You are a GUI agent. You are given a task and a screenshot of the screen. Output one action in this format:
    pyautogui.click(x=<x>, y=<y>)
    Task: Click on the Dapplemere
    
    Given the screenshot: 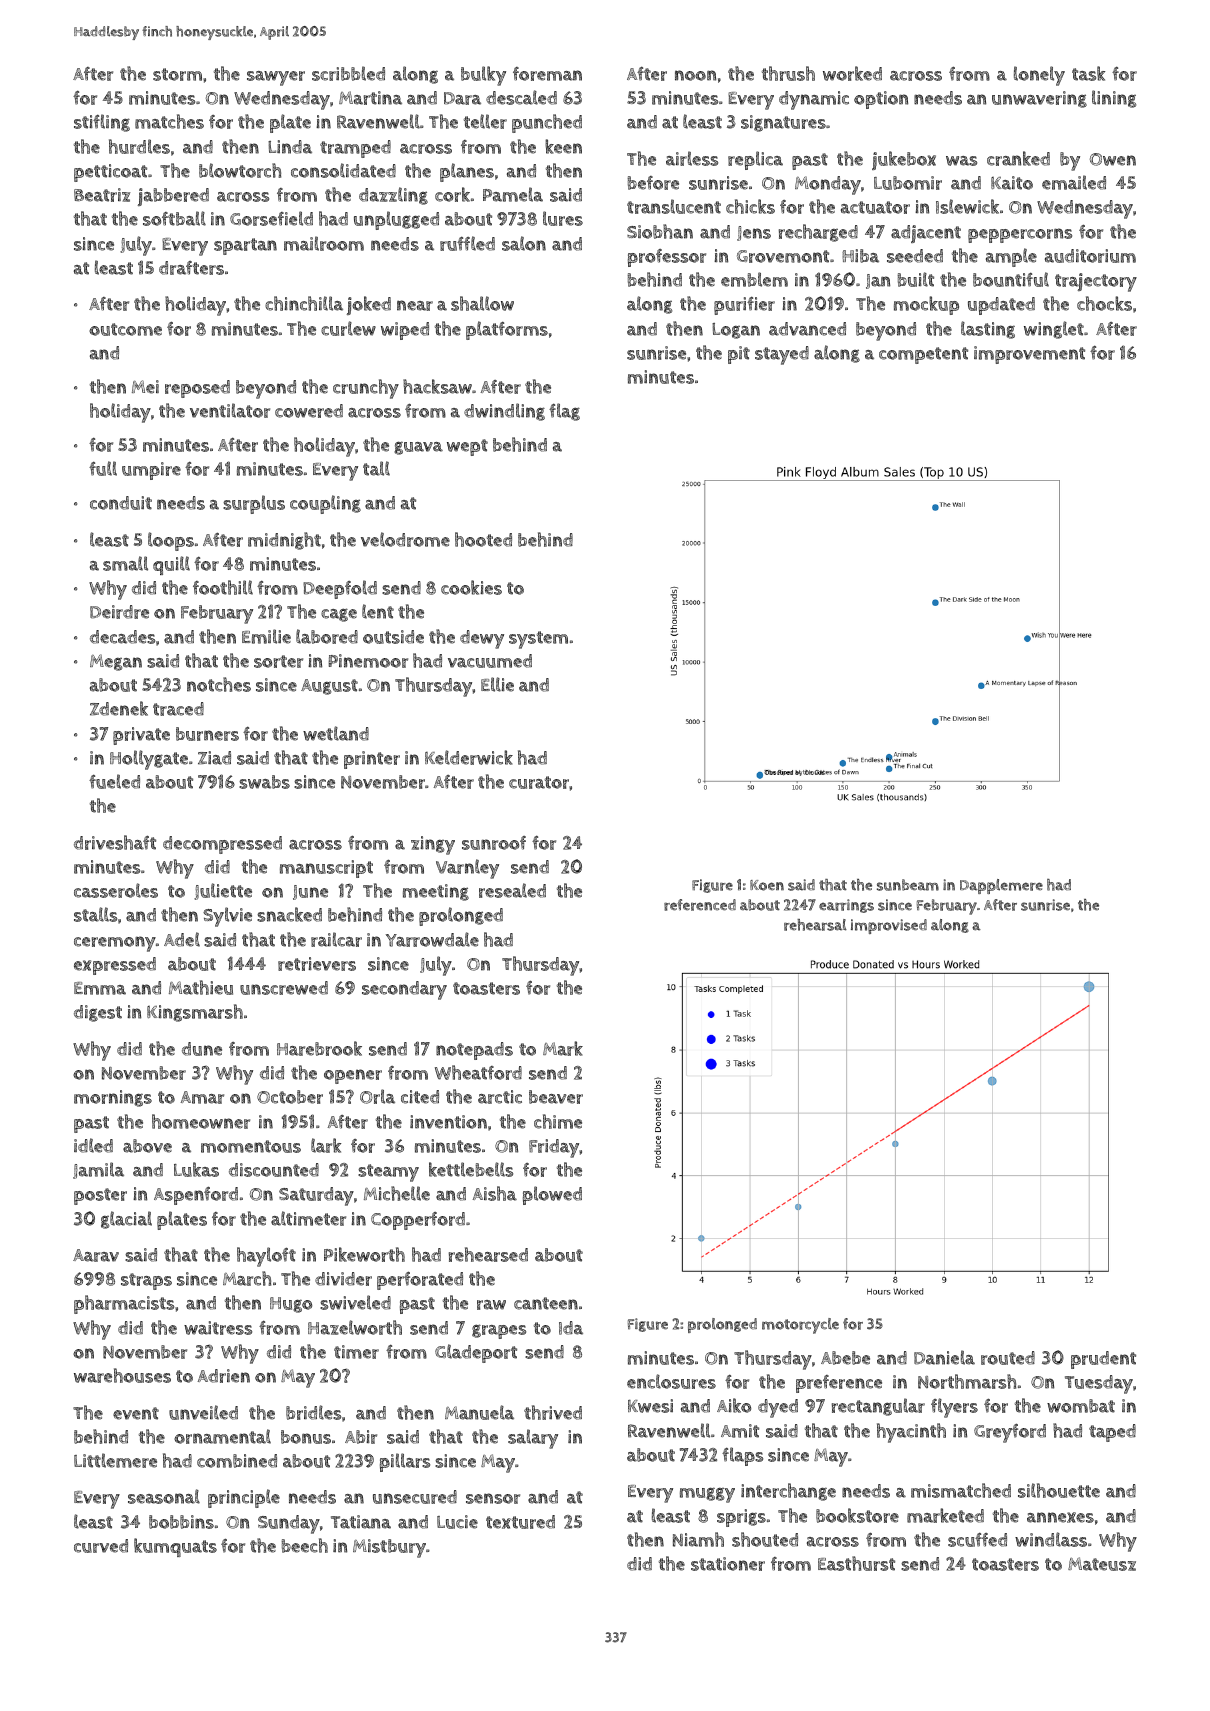 What is the action you would take?
    pyautogui.click(x=1001, y=886)
